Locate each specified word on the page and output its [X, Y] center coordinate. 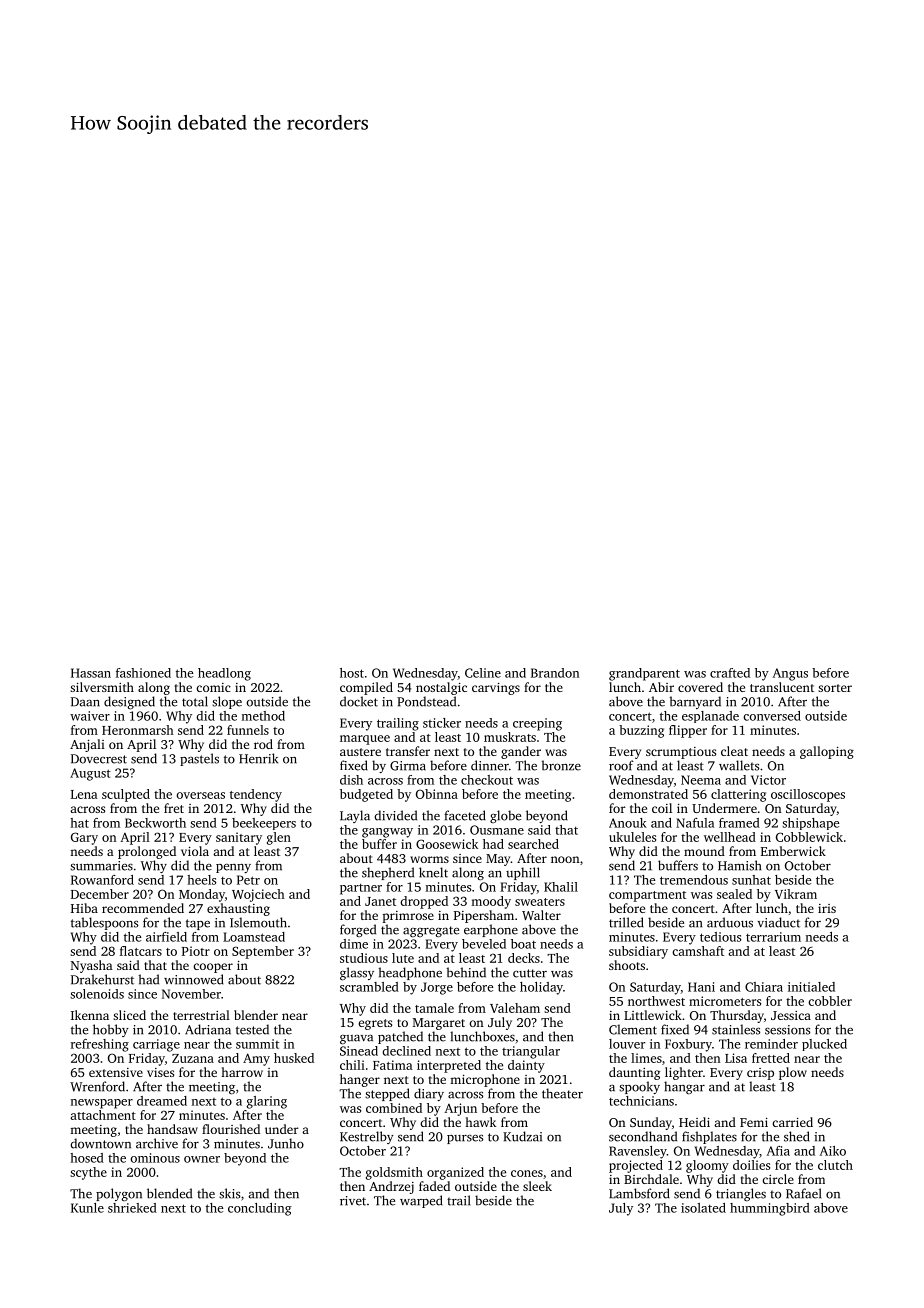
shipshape [810, 824]
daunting [634, 1073]
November [191, 994]
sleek [537, 1186]
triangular [531, 1052]
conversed [772, 716]
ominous [155, 1158]
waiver [90, 716]
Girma [408, 766]
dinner [490, 765]
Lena [84, 794]
